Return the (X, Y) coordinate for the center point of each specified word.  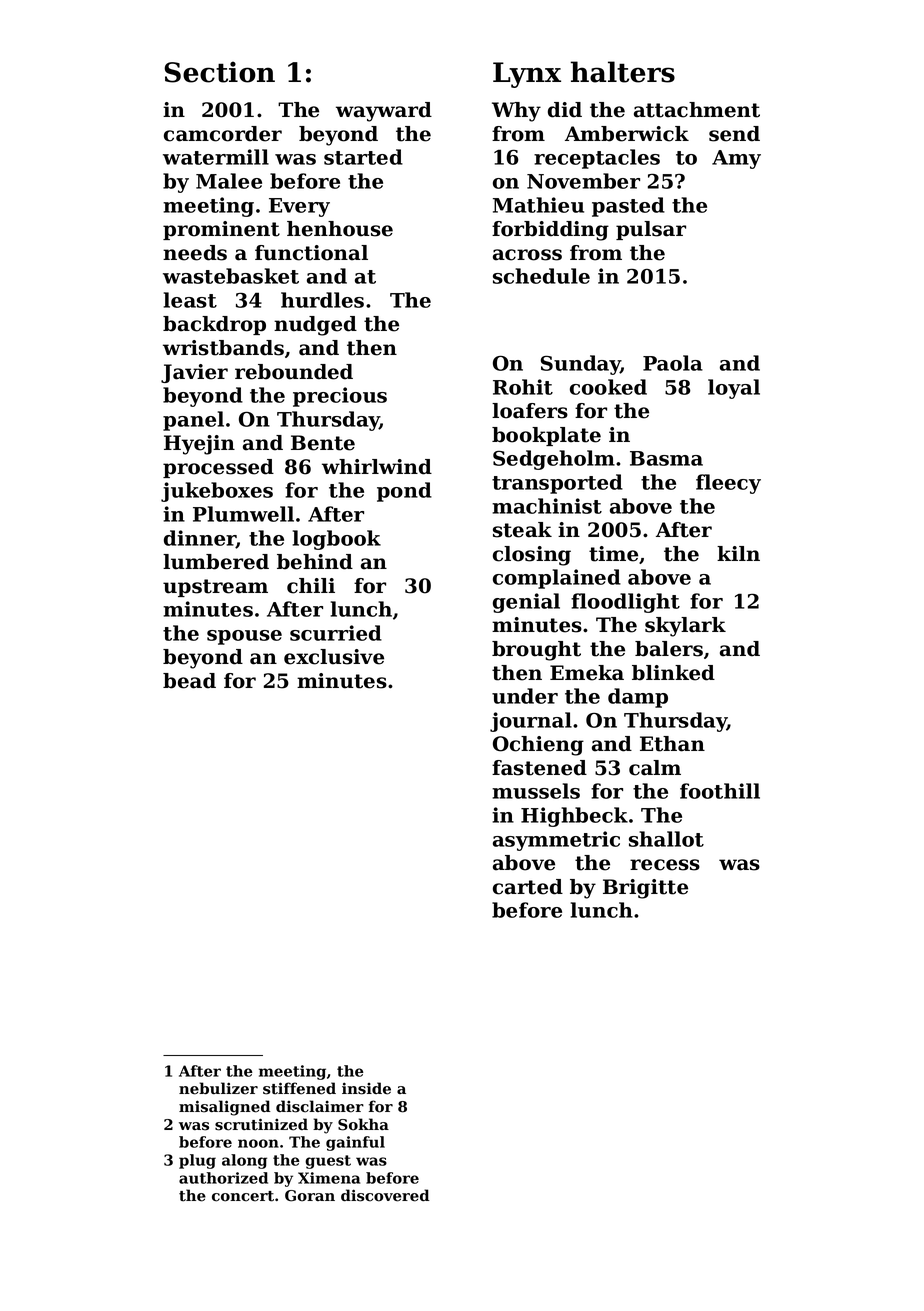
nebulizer (218, 1088)
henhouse (340, 229)
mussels (536, 791)
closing (532, 556)
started (363, 157)
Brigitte (645, 889)
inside (366, 1088)
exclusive (334, 657)
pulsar (651, 230)
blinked (673, 673)
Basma (666, 458)
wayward (384, 112)
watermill (216, 157)
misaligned (224, 1108)
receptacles (597, 159)
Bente (323, 443)
